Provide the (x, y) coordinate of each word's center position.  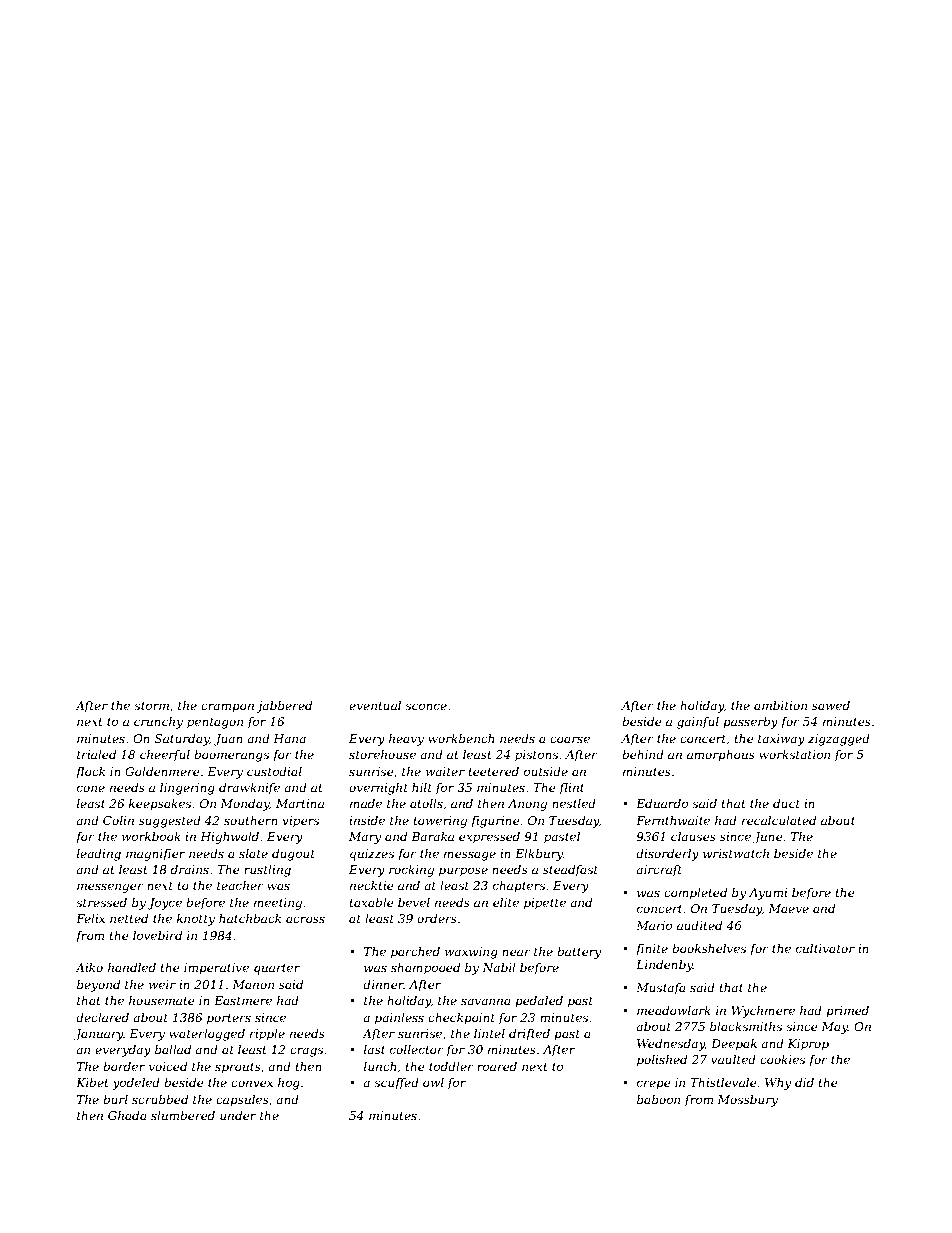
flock (90, 773)
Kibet (92, 1082)
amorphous (721, 756)
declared (102, 1017)
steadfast (570, 871)
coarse (570, 739)
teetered (493, 771)
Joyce (164, 904)
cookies (782, 1059)
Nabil (499, 967)
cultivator (825, 948)
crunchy (158, 723)
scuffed (396, 1084)
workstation (794, 754)
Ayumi (768, 894)
